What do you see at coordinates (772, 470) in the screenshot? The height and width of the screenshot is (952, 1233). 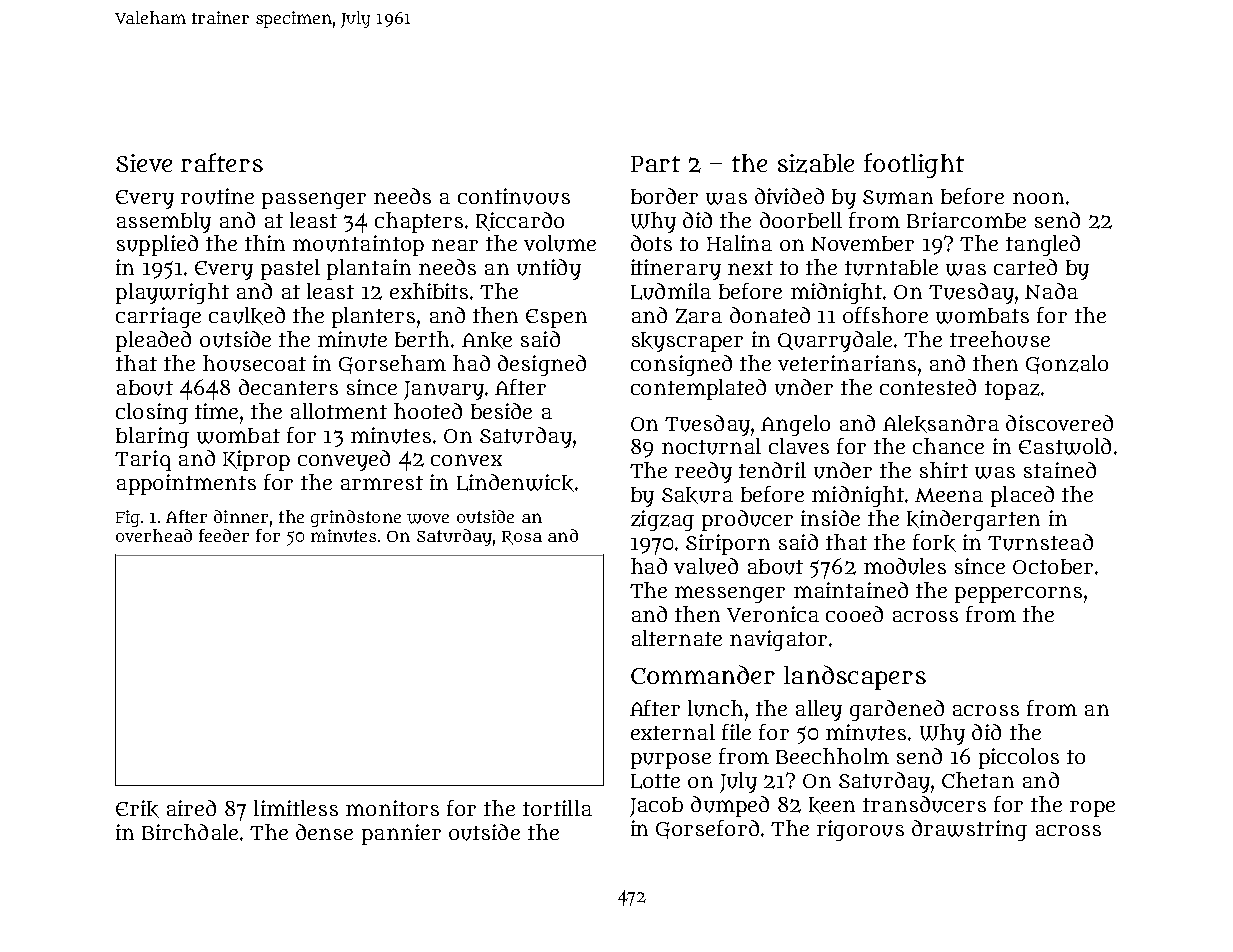 I see `tendril` at bounding box center [772, 470].
